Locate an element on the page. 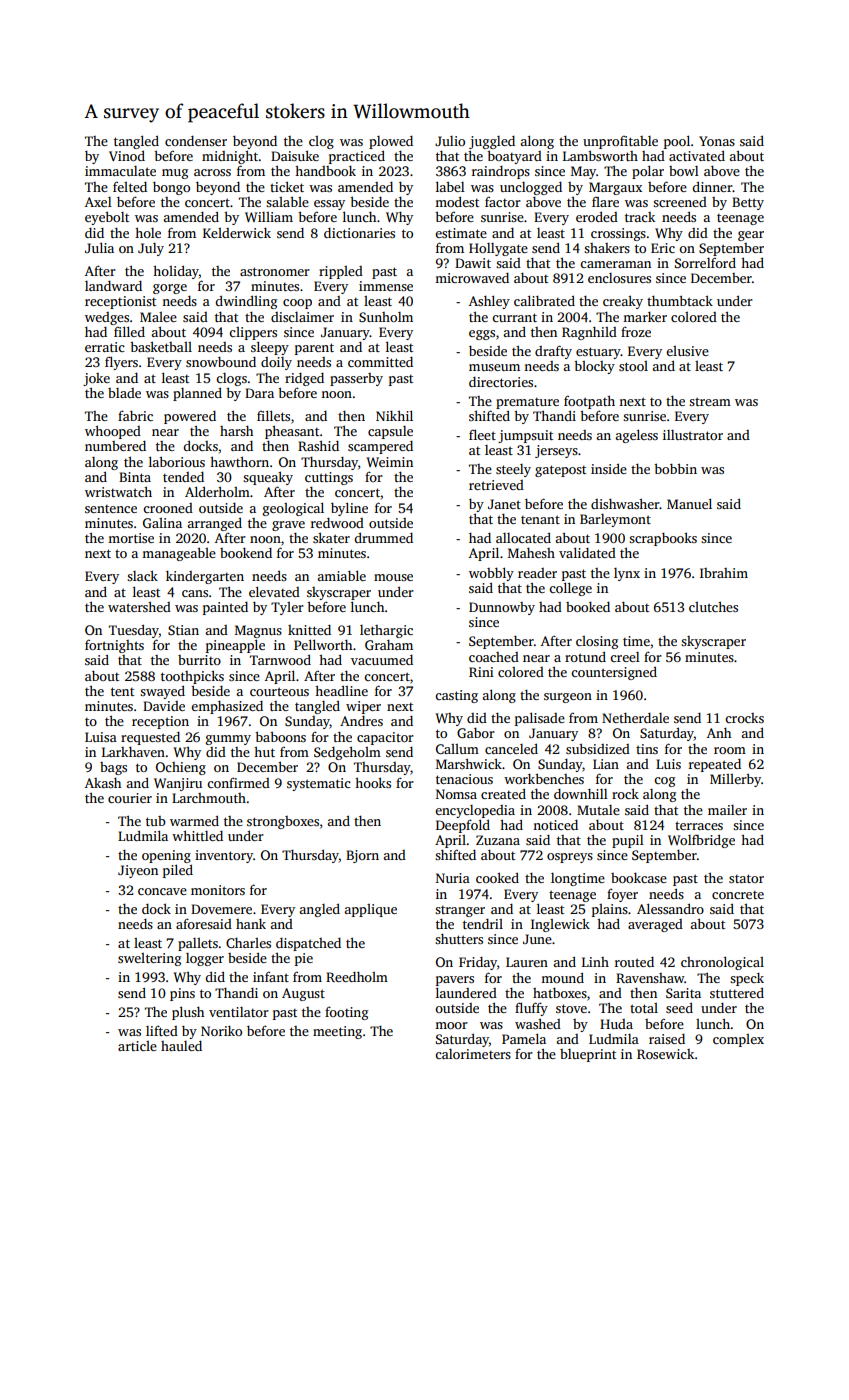 The width and height of the document is (849, 1400). footpath is located at coordinates (589, 402).
